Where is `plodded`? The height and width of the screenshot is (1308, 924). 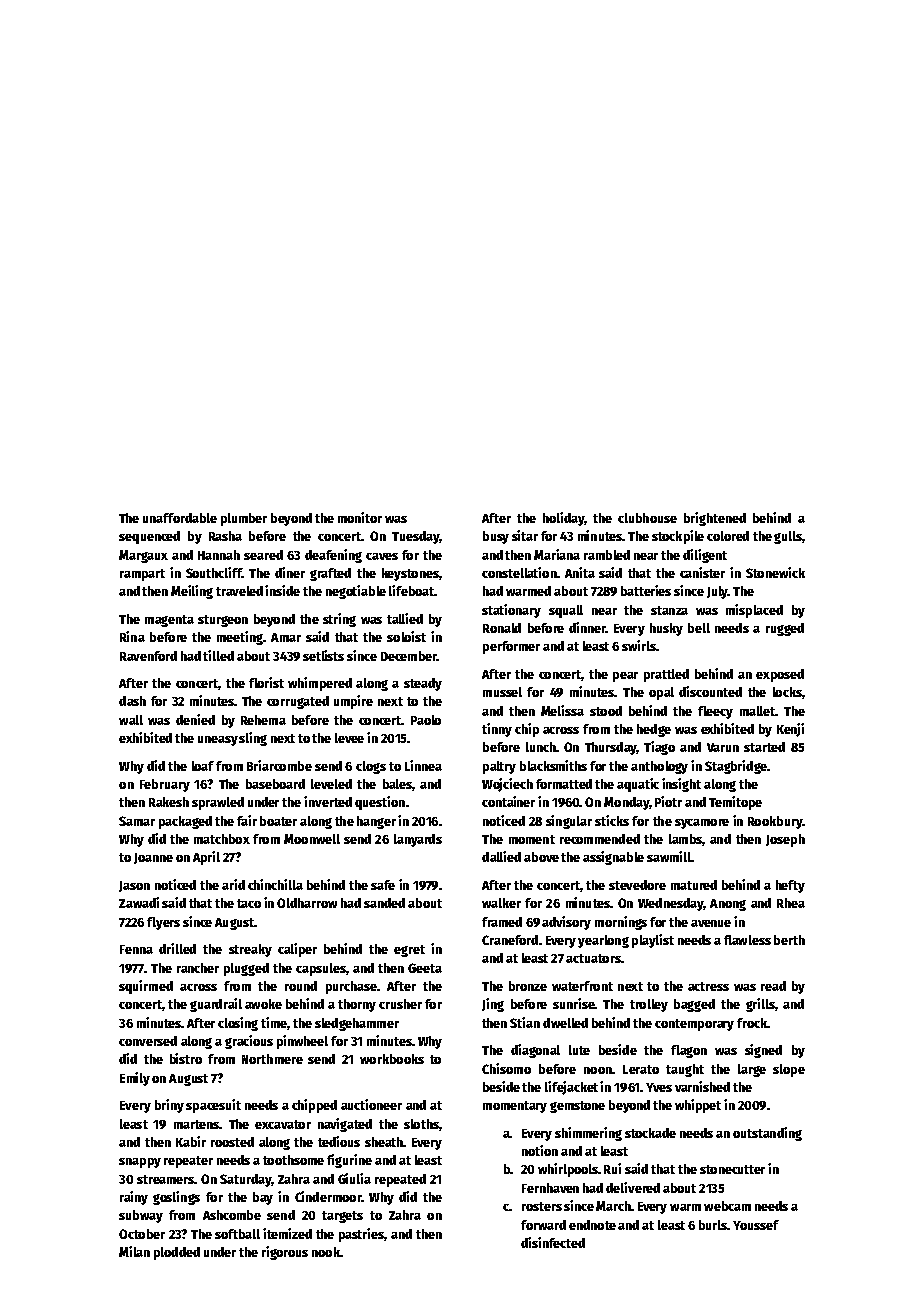
plodded is located at coordinates (177, 1253).
